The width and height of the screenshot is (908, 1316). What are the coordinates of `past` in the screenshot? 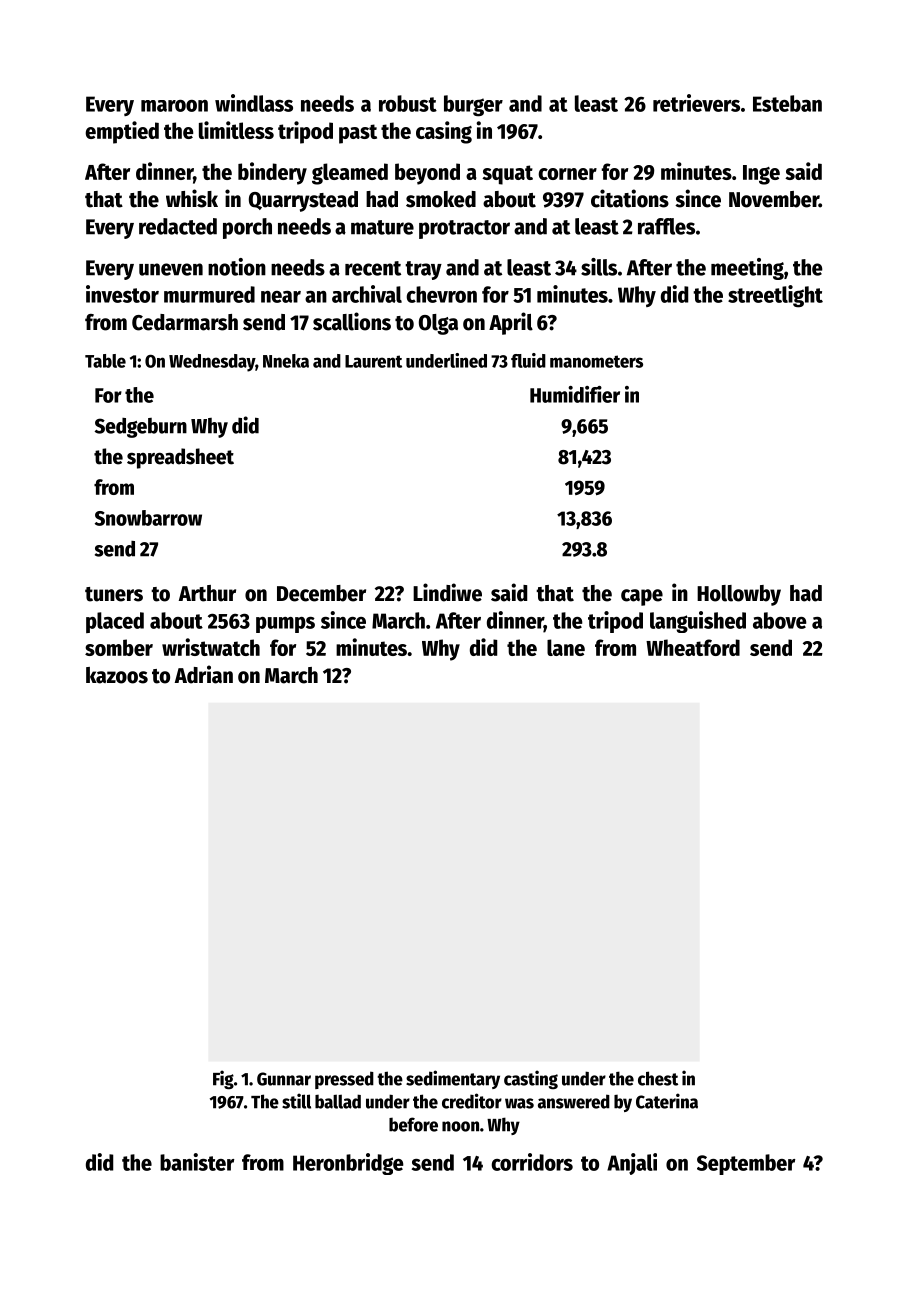 It's located at (358, 134).
